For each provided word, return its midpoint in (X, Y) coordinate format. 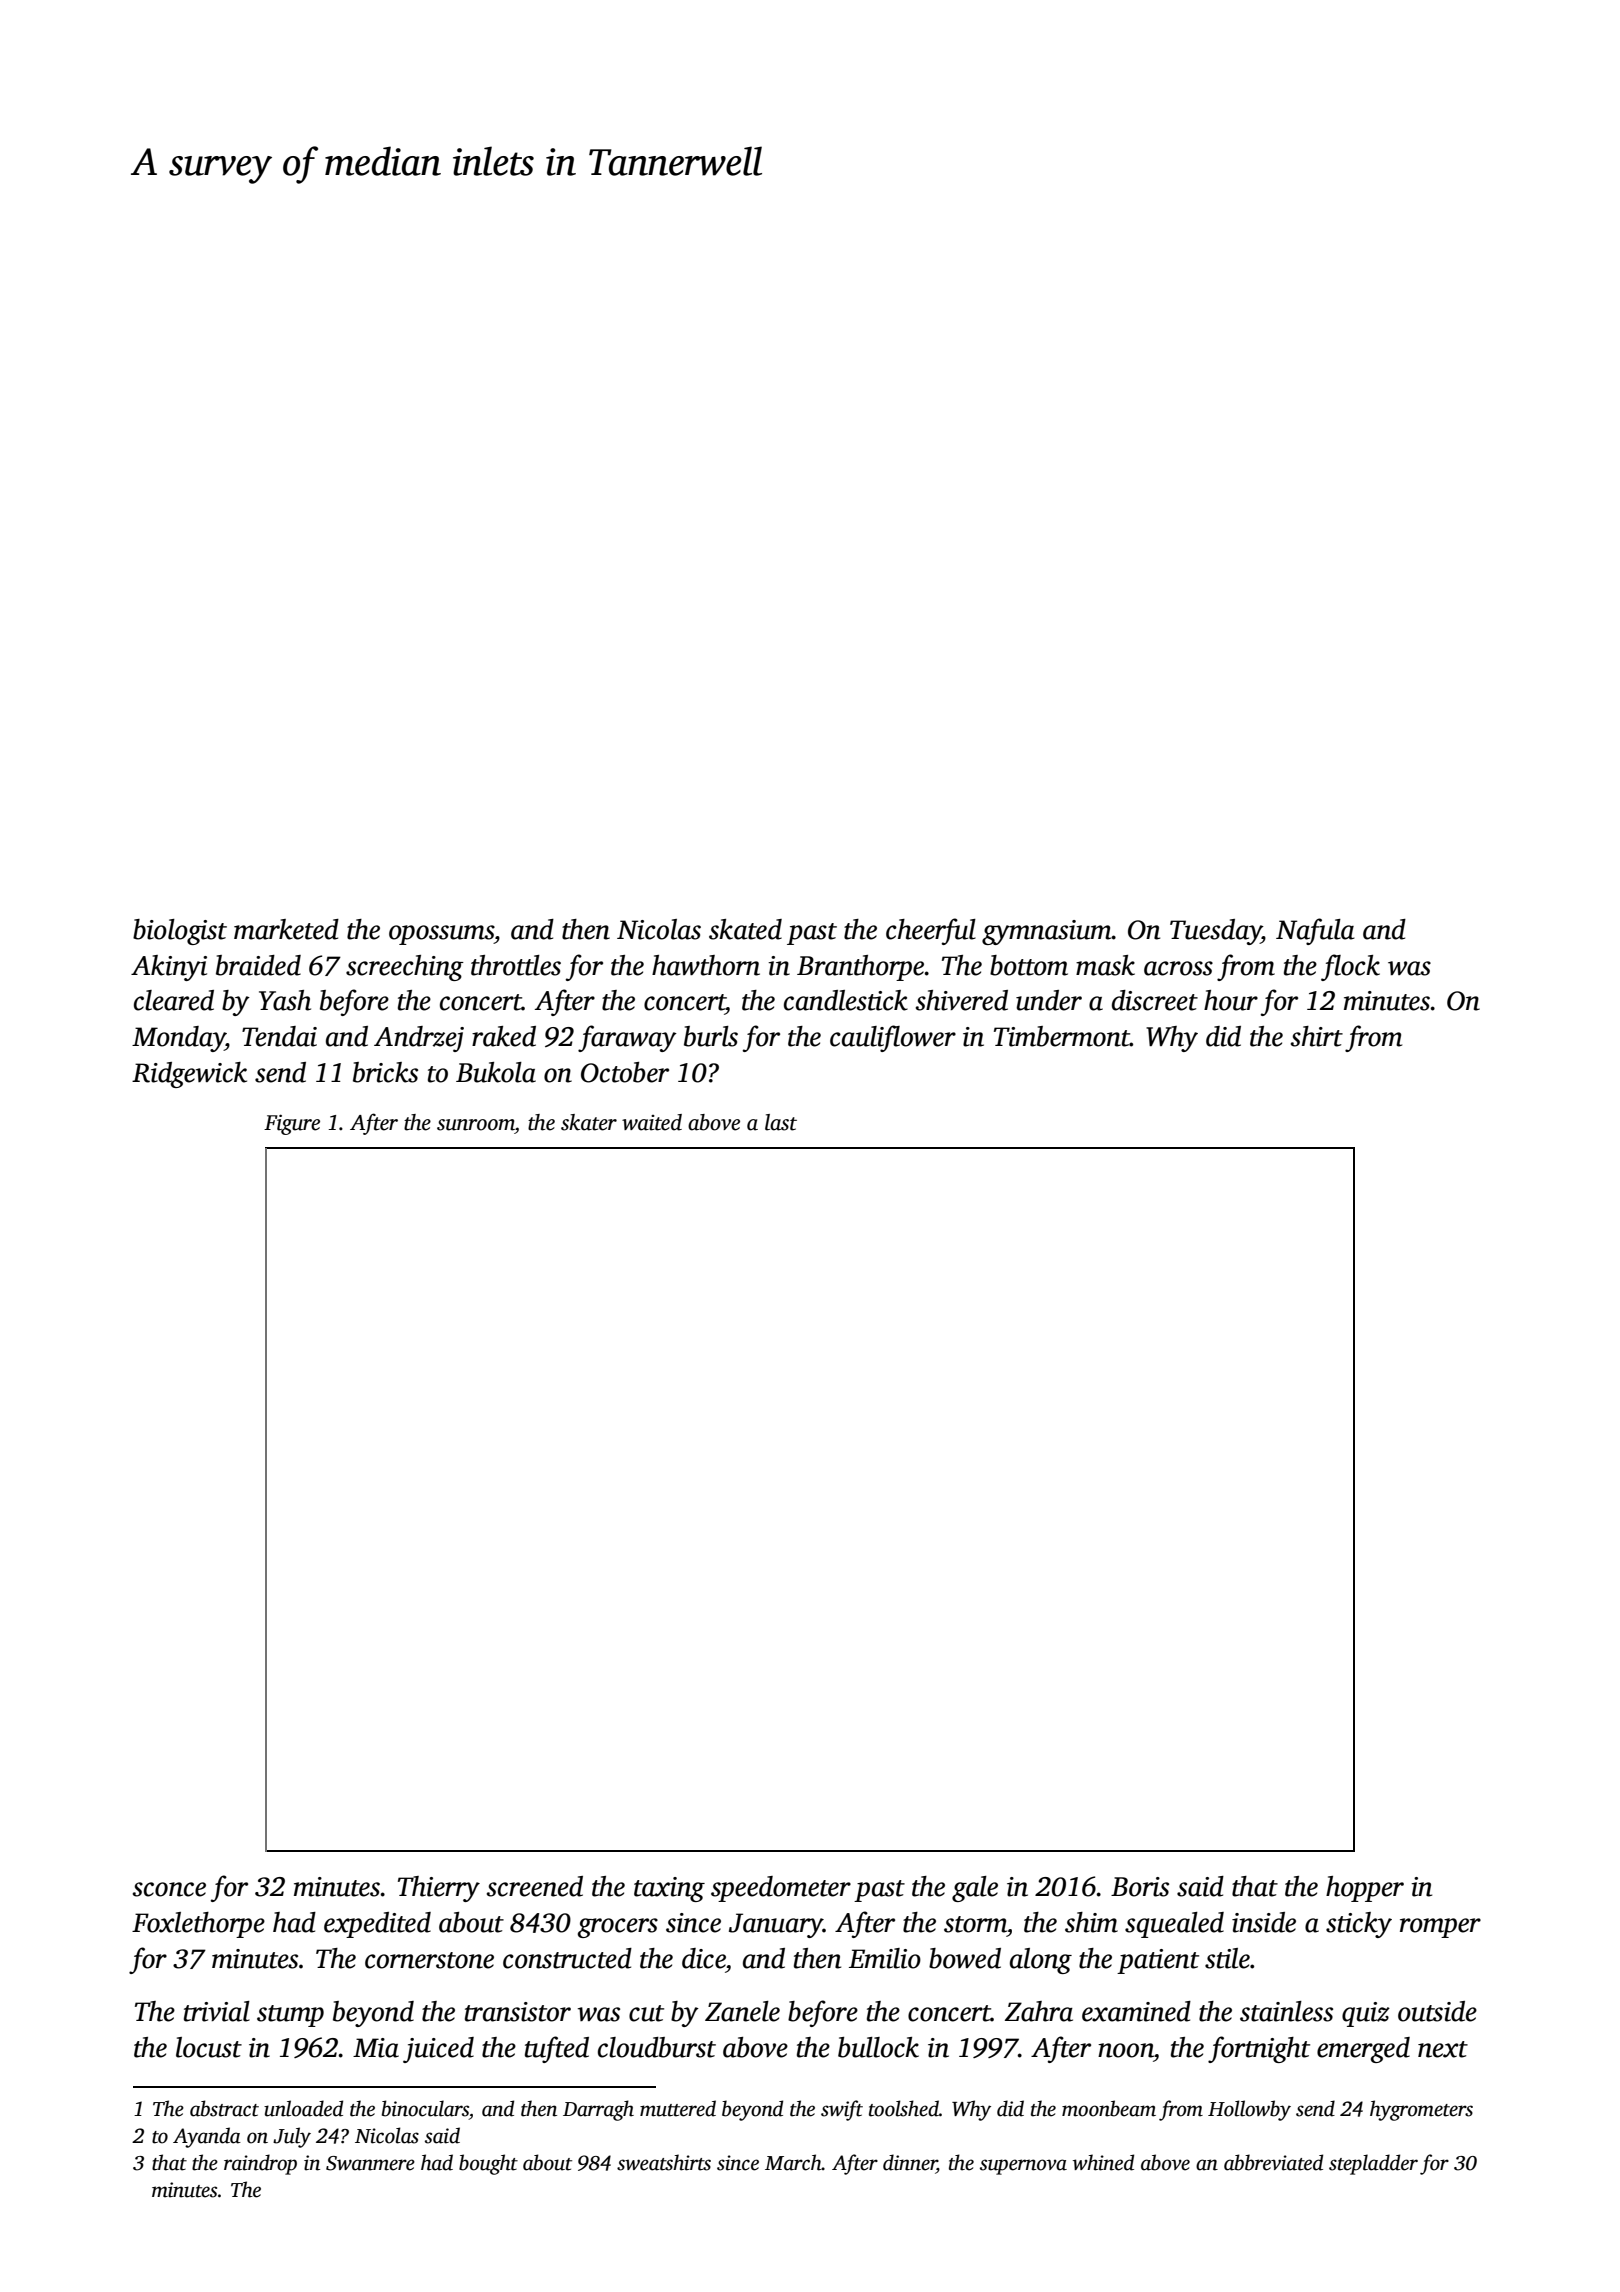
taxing (669, 1889)
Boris (1140, 1887)
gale (975, 1889)
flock (1350, 967)
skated (745, 929)
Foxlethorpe (198, 1925)
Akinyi (169, 968)
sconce (169, 1889)
